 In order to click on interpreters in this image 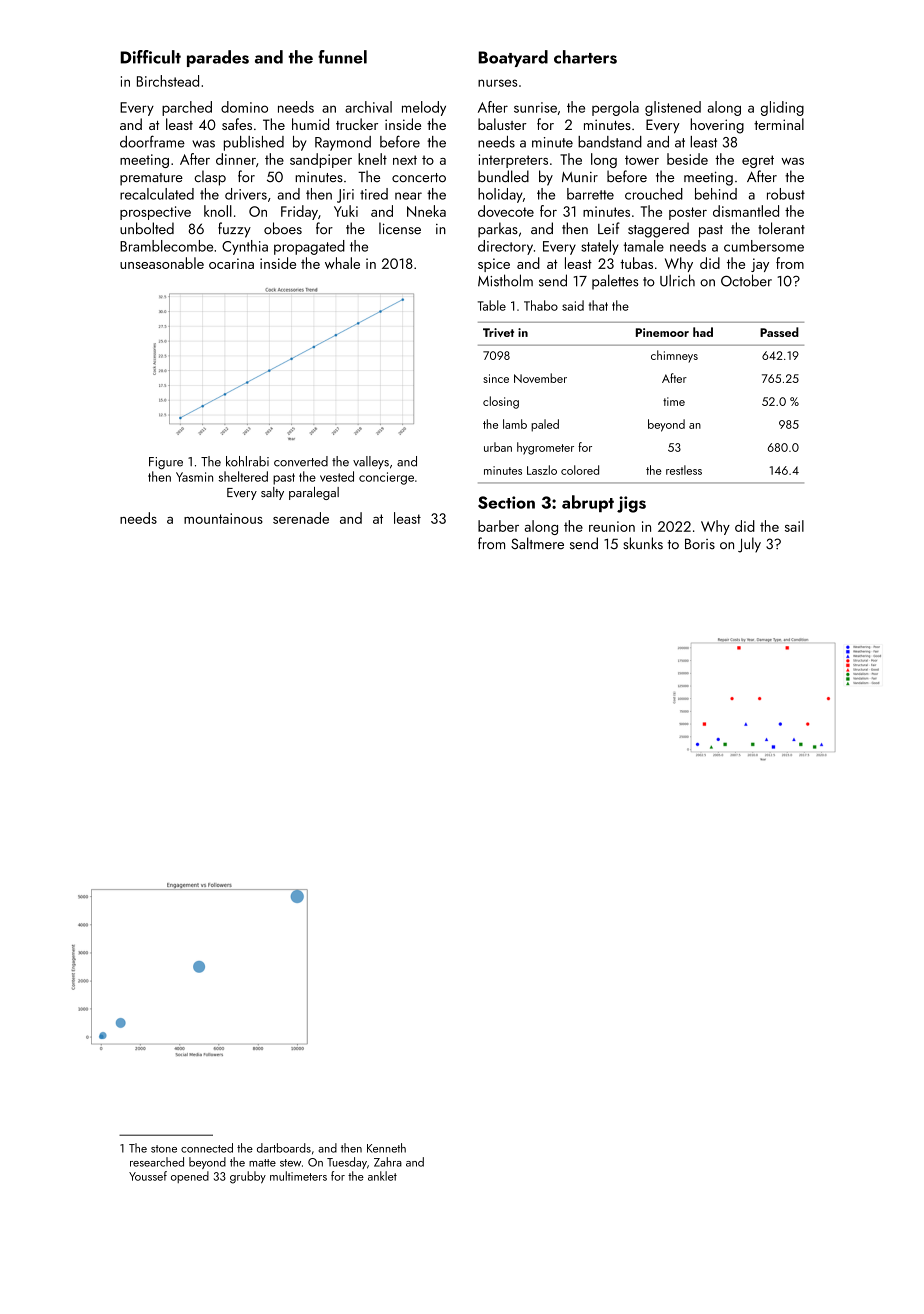, I will do `click(513, 161)`.
